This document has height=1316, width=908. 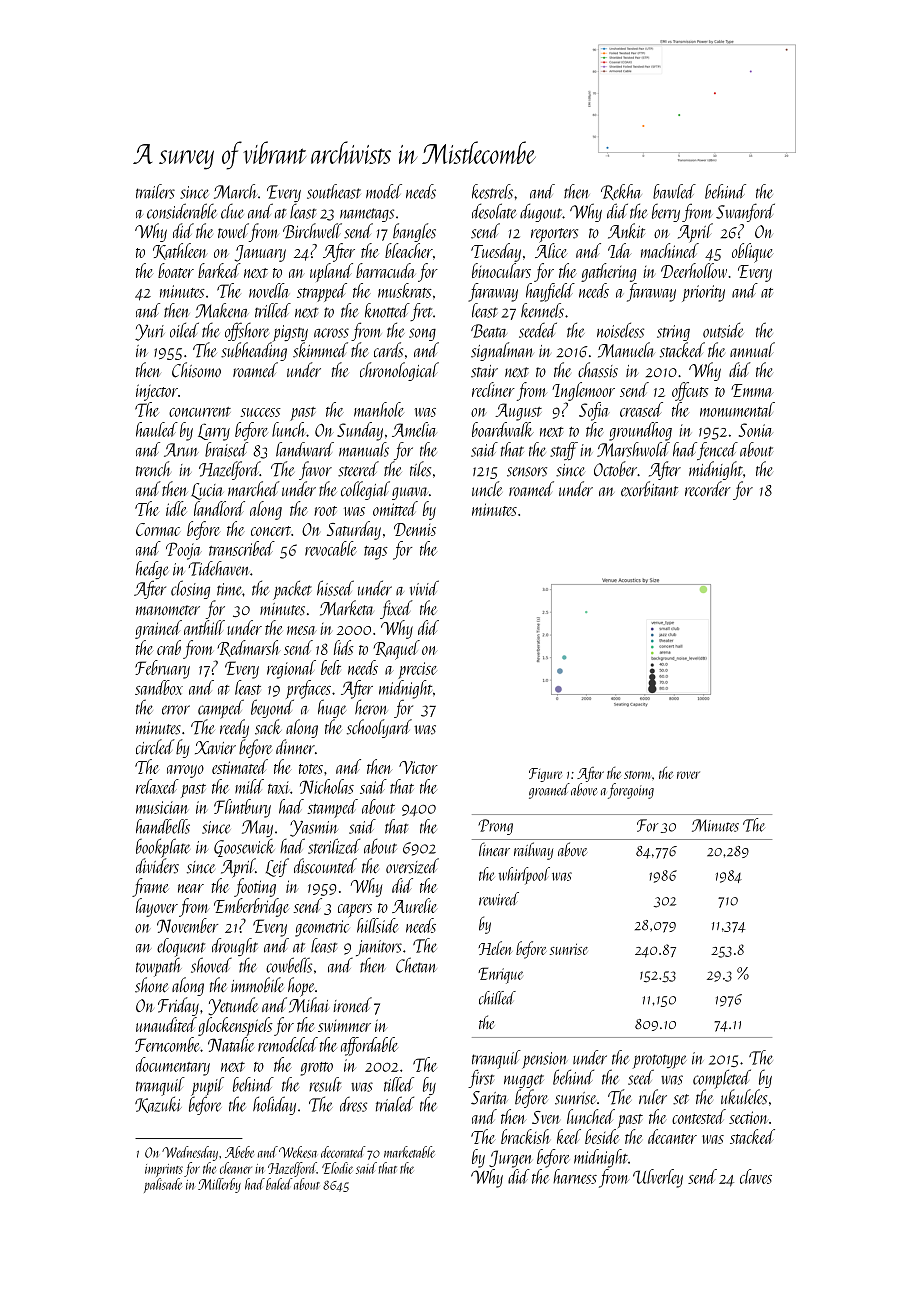 What do you see at coordinates (369, 1046) in the document?
I see `affordable` at bounding box center [369, 1046].
